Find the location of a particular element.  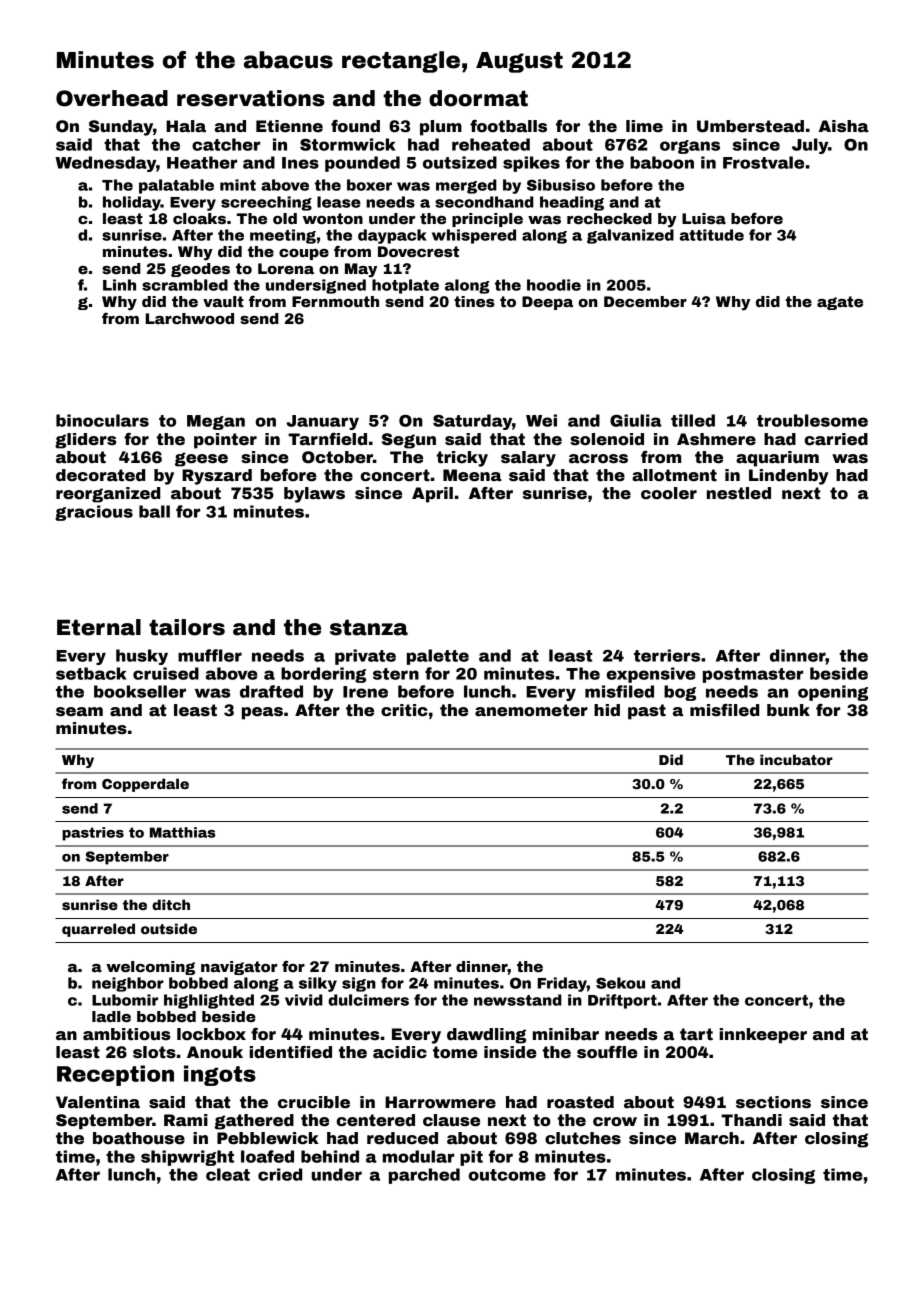

agate is located at coordinates (840, 303).
